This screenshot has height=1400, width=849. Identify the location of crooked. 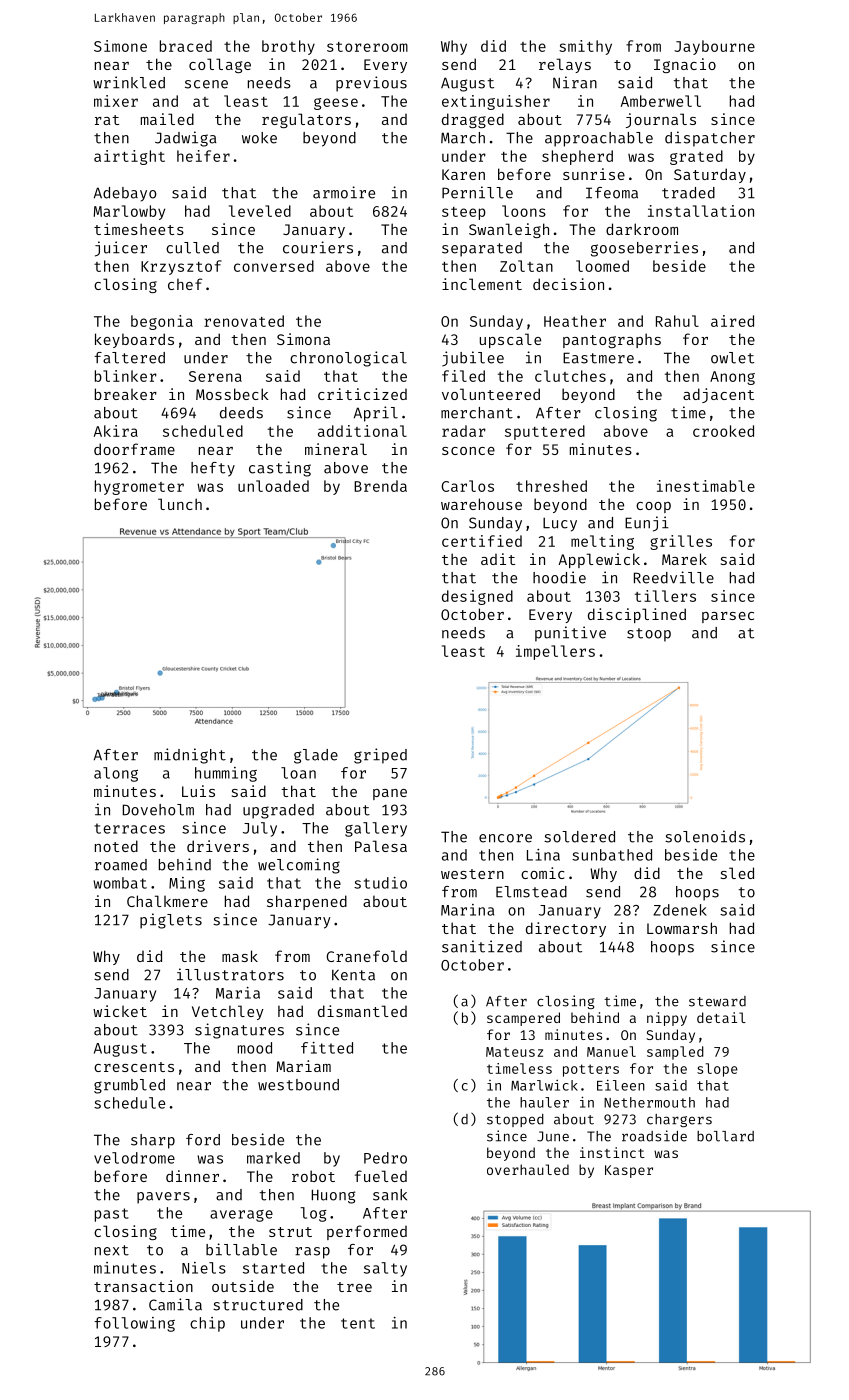
(723, 431).
